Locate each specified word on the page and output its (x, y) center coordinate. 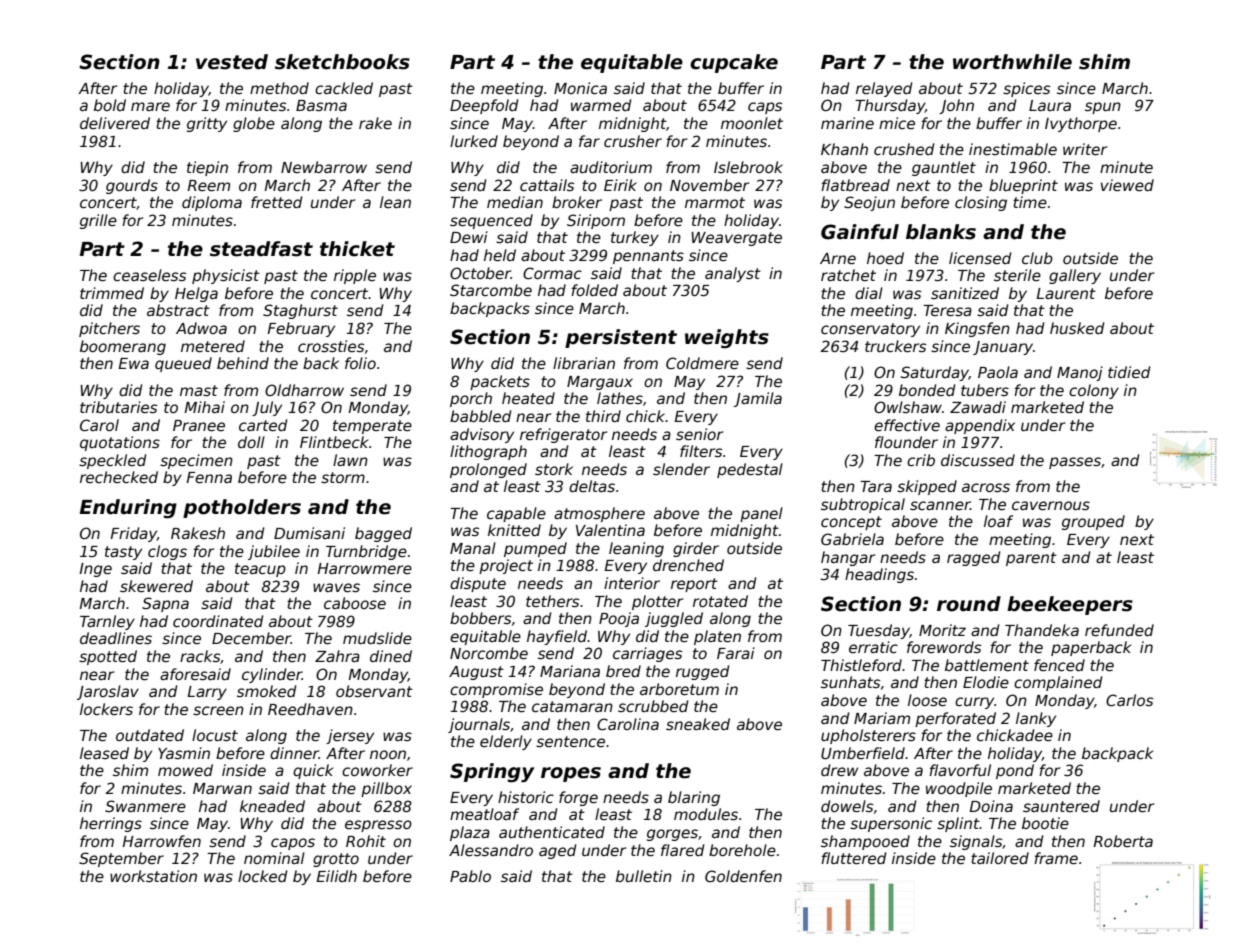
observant (374, 691)
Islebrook (748, 167)
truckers (895, 346)
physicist (226, 276)
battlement (987, 665)
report (694, 585)
